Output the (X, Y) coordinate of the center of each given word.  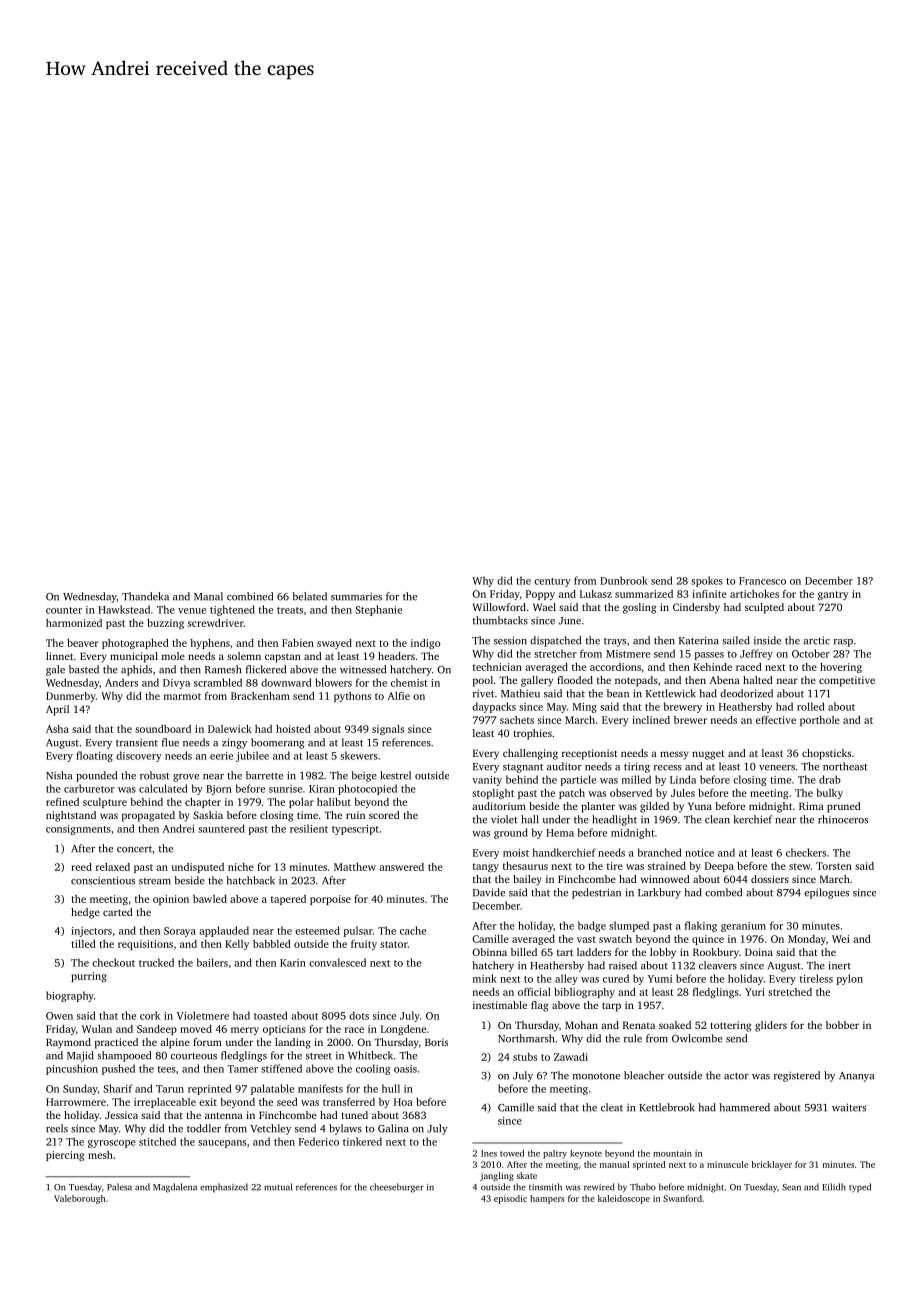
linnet (59, 656)
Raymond (68, 1043)
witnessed (363, 669)
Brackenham (260, 696)
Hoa (403, 1102)
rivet (483, 693)
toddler (204, 1128)
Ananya (856, 1077)
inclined (651, 720)
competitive (847, 681)
